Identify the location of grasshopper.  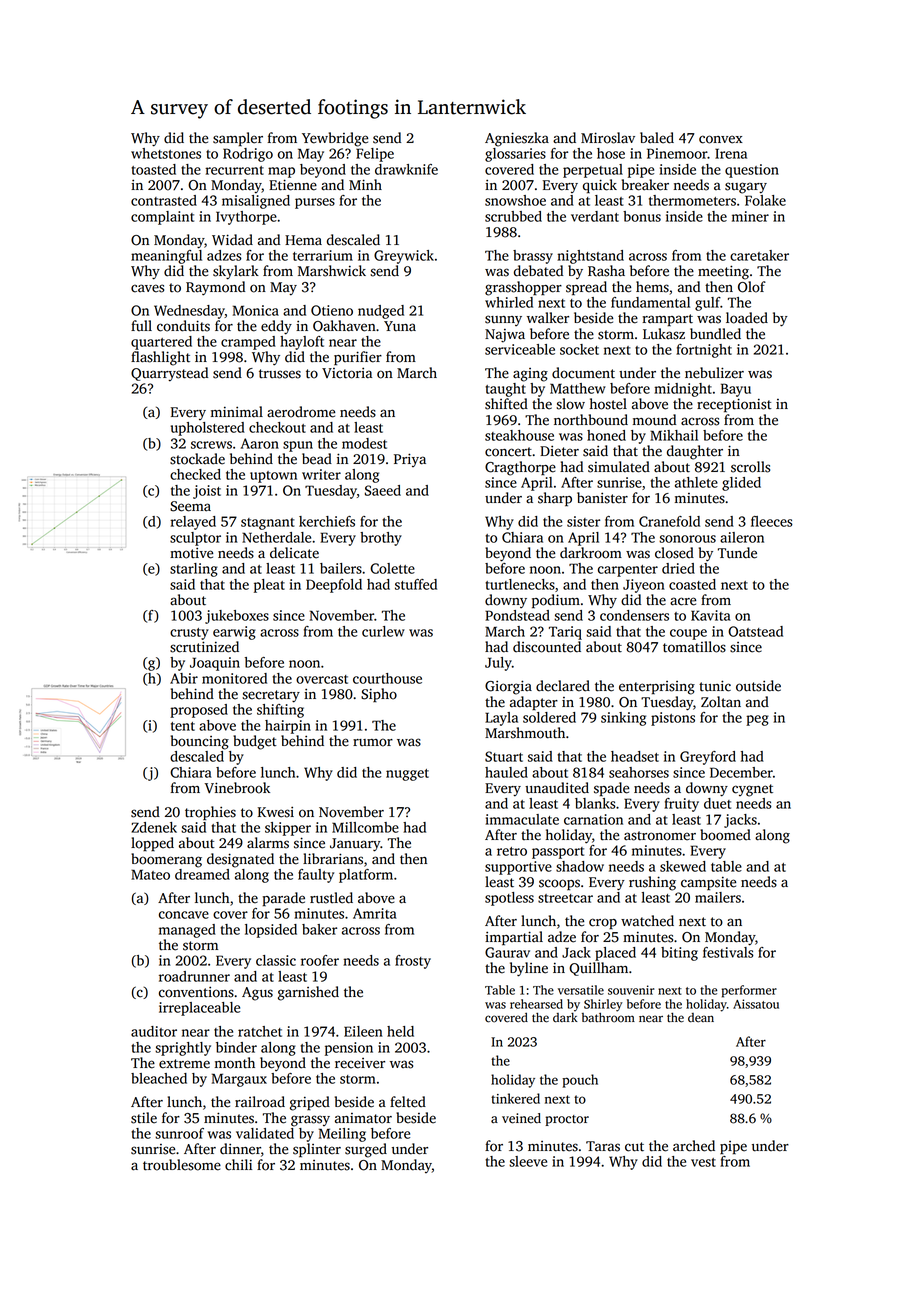
(523, 288).
